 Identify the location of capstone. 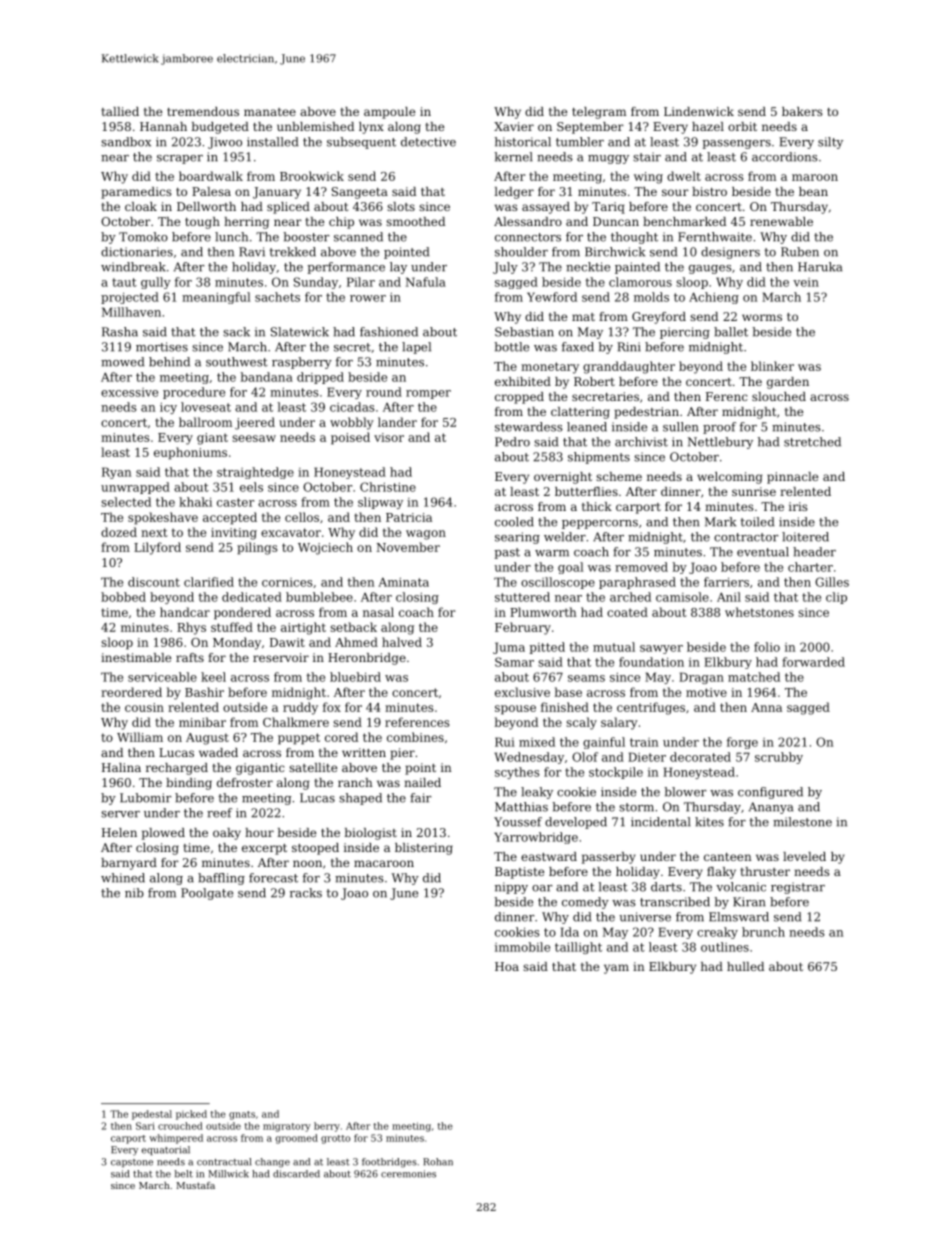
(132, 1163).
